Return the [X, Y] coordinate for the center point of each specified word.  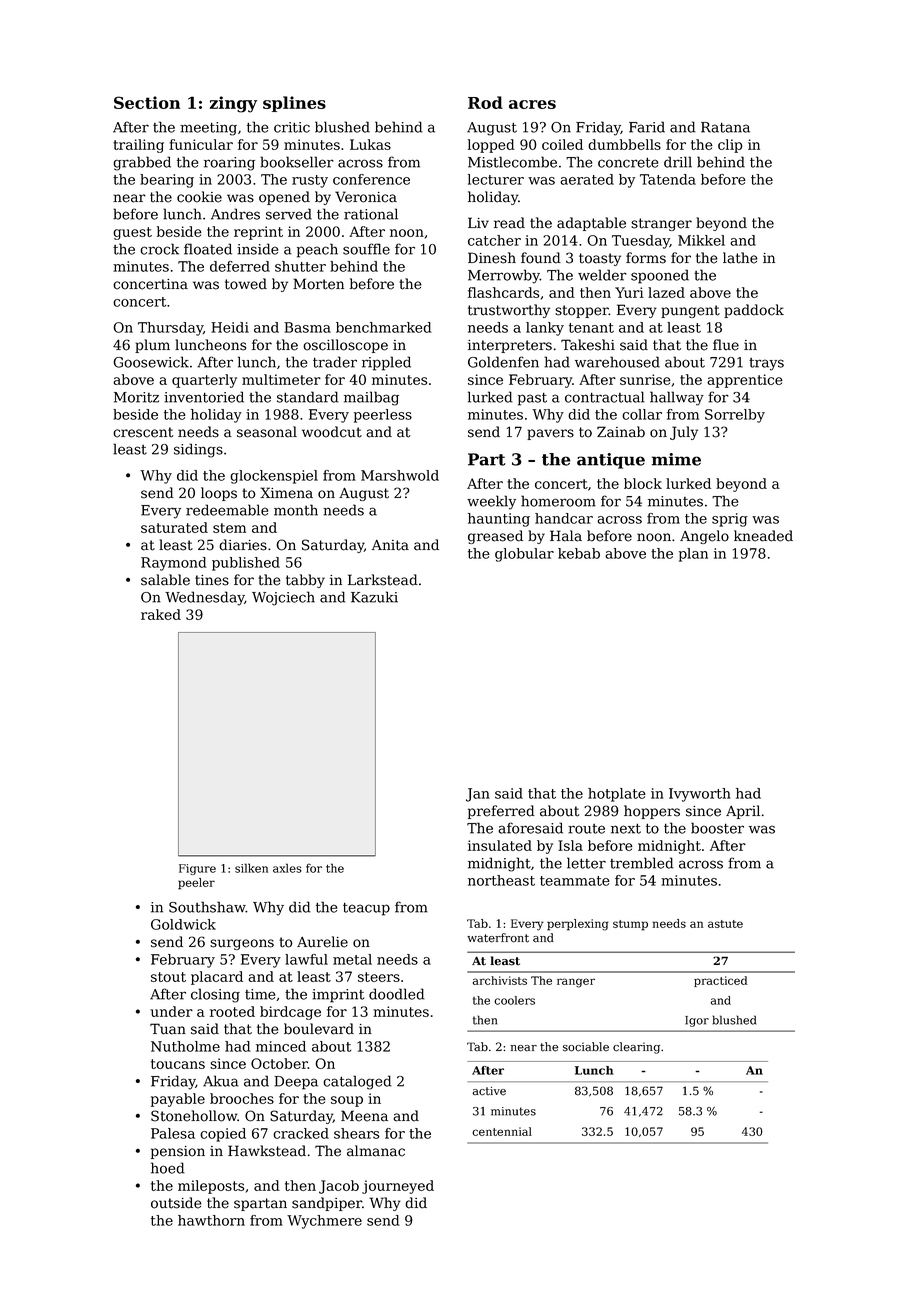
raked [161, 614]
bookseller [297, 162]
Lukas [370, 144]
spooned [660, 276]
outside [176, 1203]
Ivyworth [700, 795]
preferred [501, 812]
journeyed [398, 1187]
